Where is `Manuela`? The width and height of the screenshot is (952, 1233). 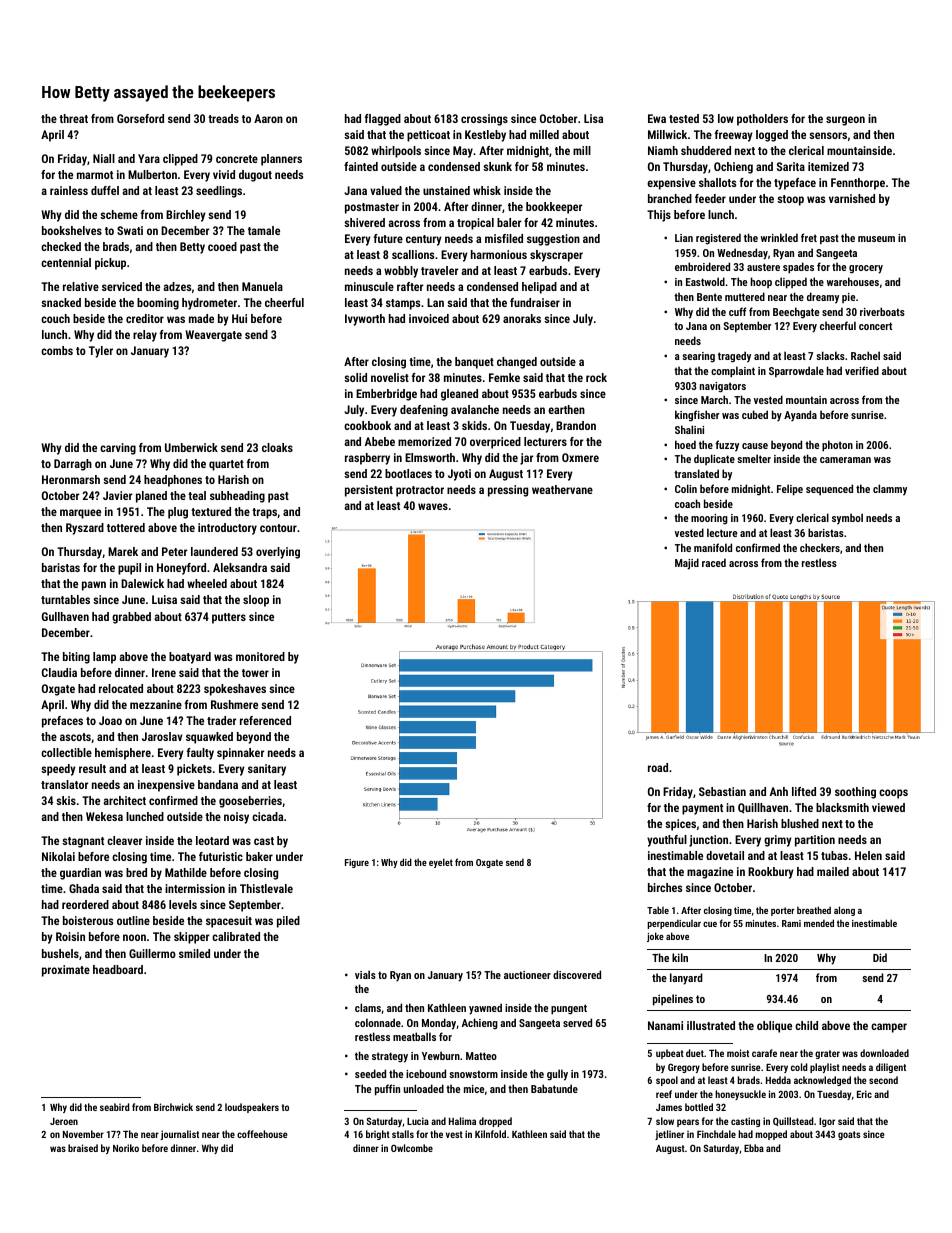 Manuela is located at coordinates (262, 286).
